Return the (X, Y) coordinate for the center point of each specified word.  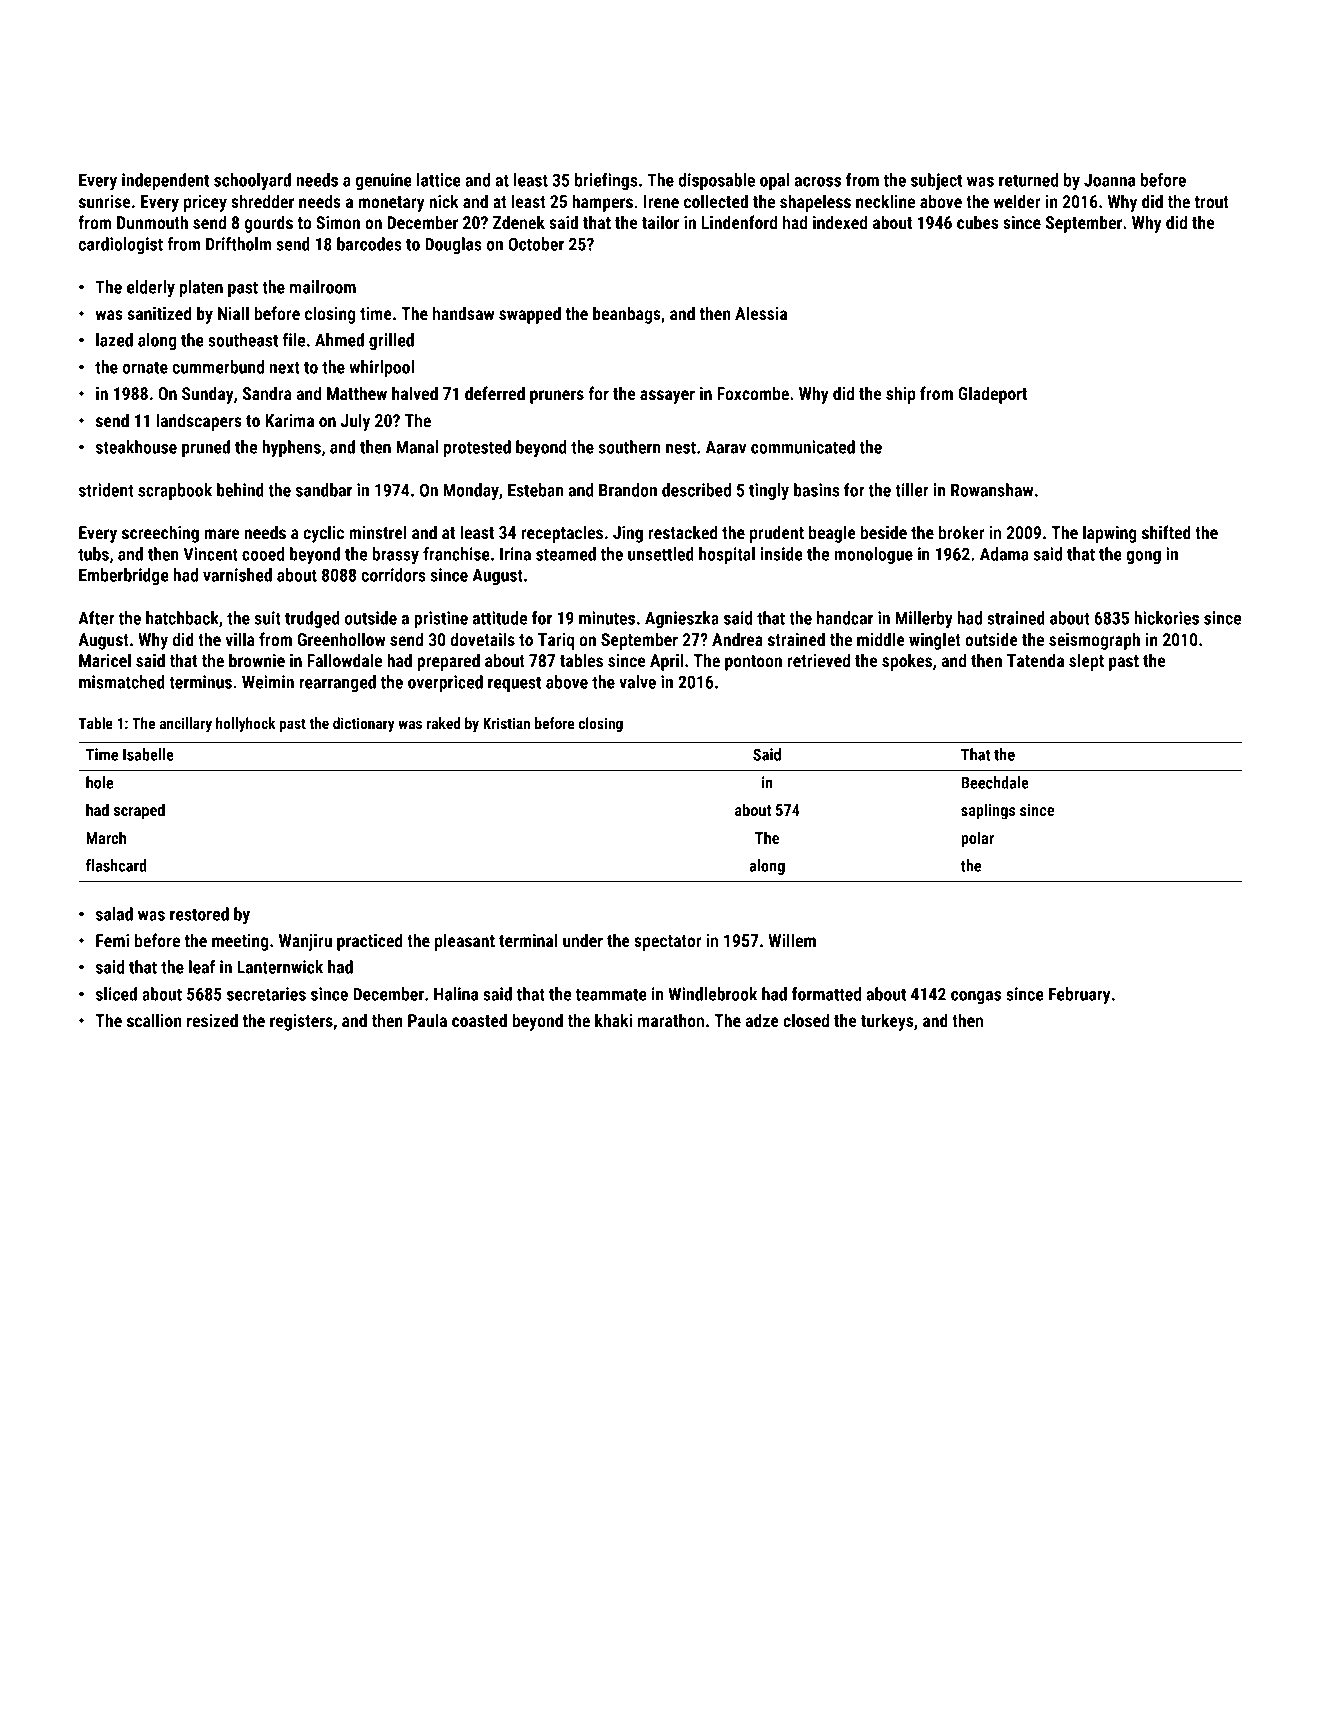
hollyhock (246, 725)
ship (901, 395)
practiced (370, 942)
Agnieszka (682, 619)
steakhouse (136, 447)
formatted (826, 994)
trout (1211, 202)
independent (165, 181)
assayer (667, 397)
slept (1086, 662)
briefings (606, 181)
